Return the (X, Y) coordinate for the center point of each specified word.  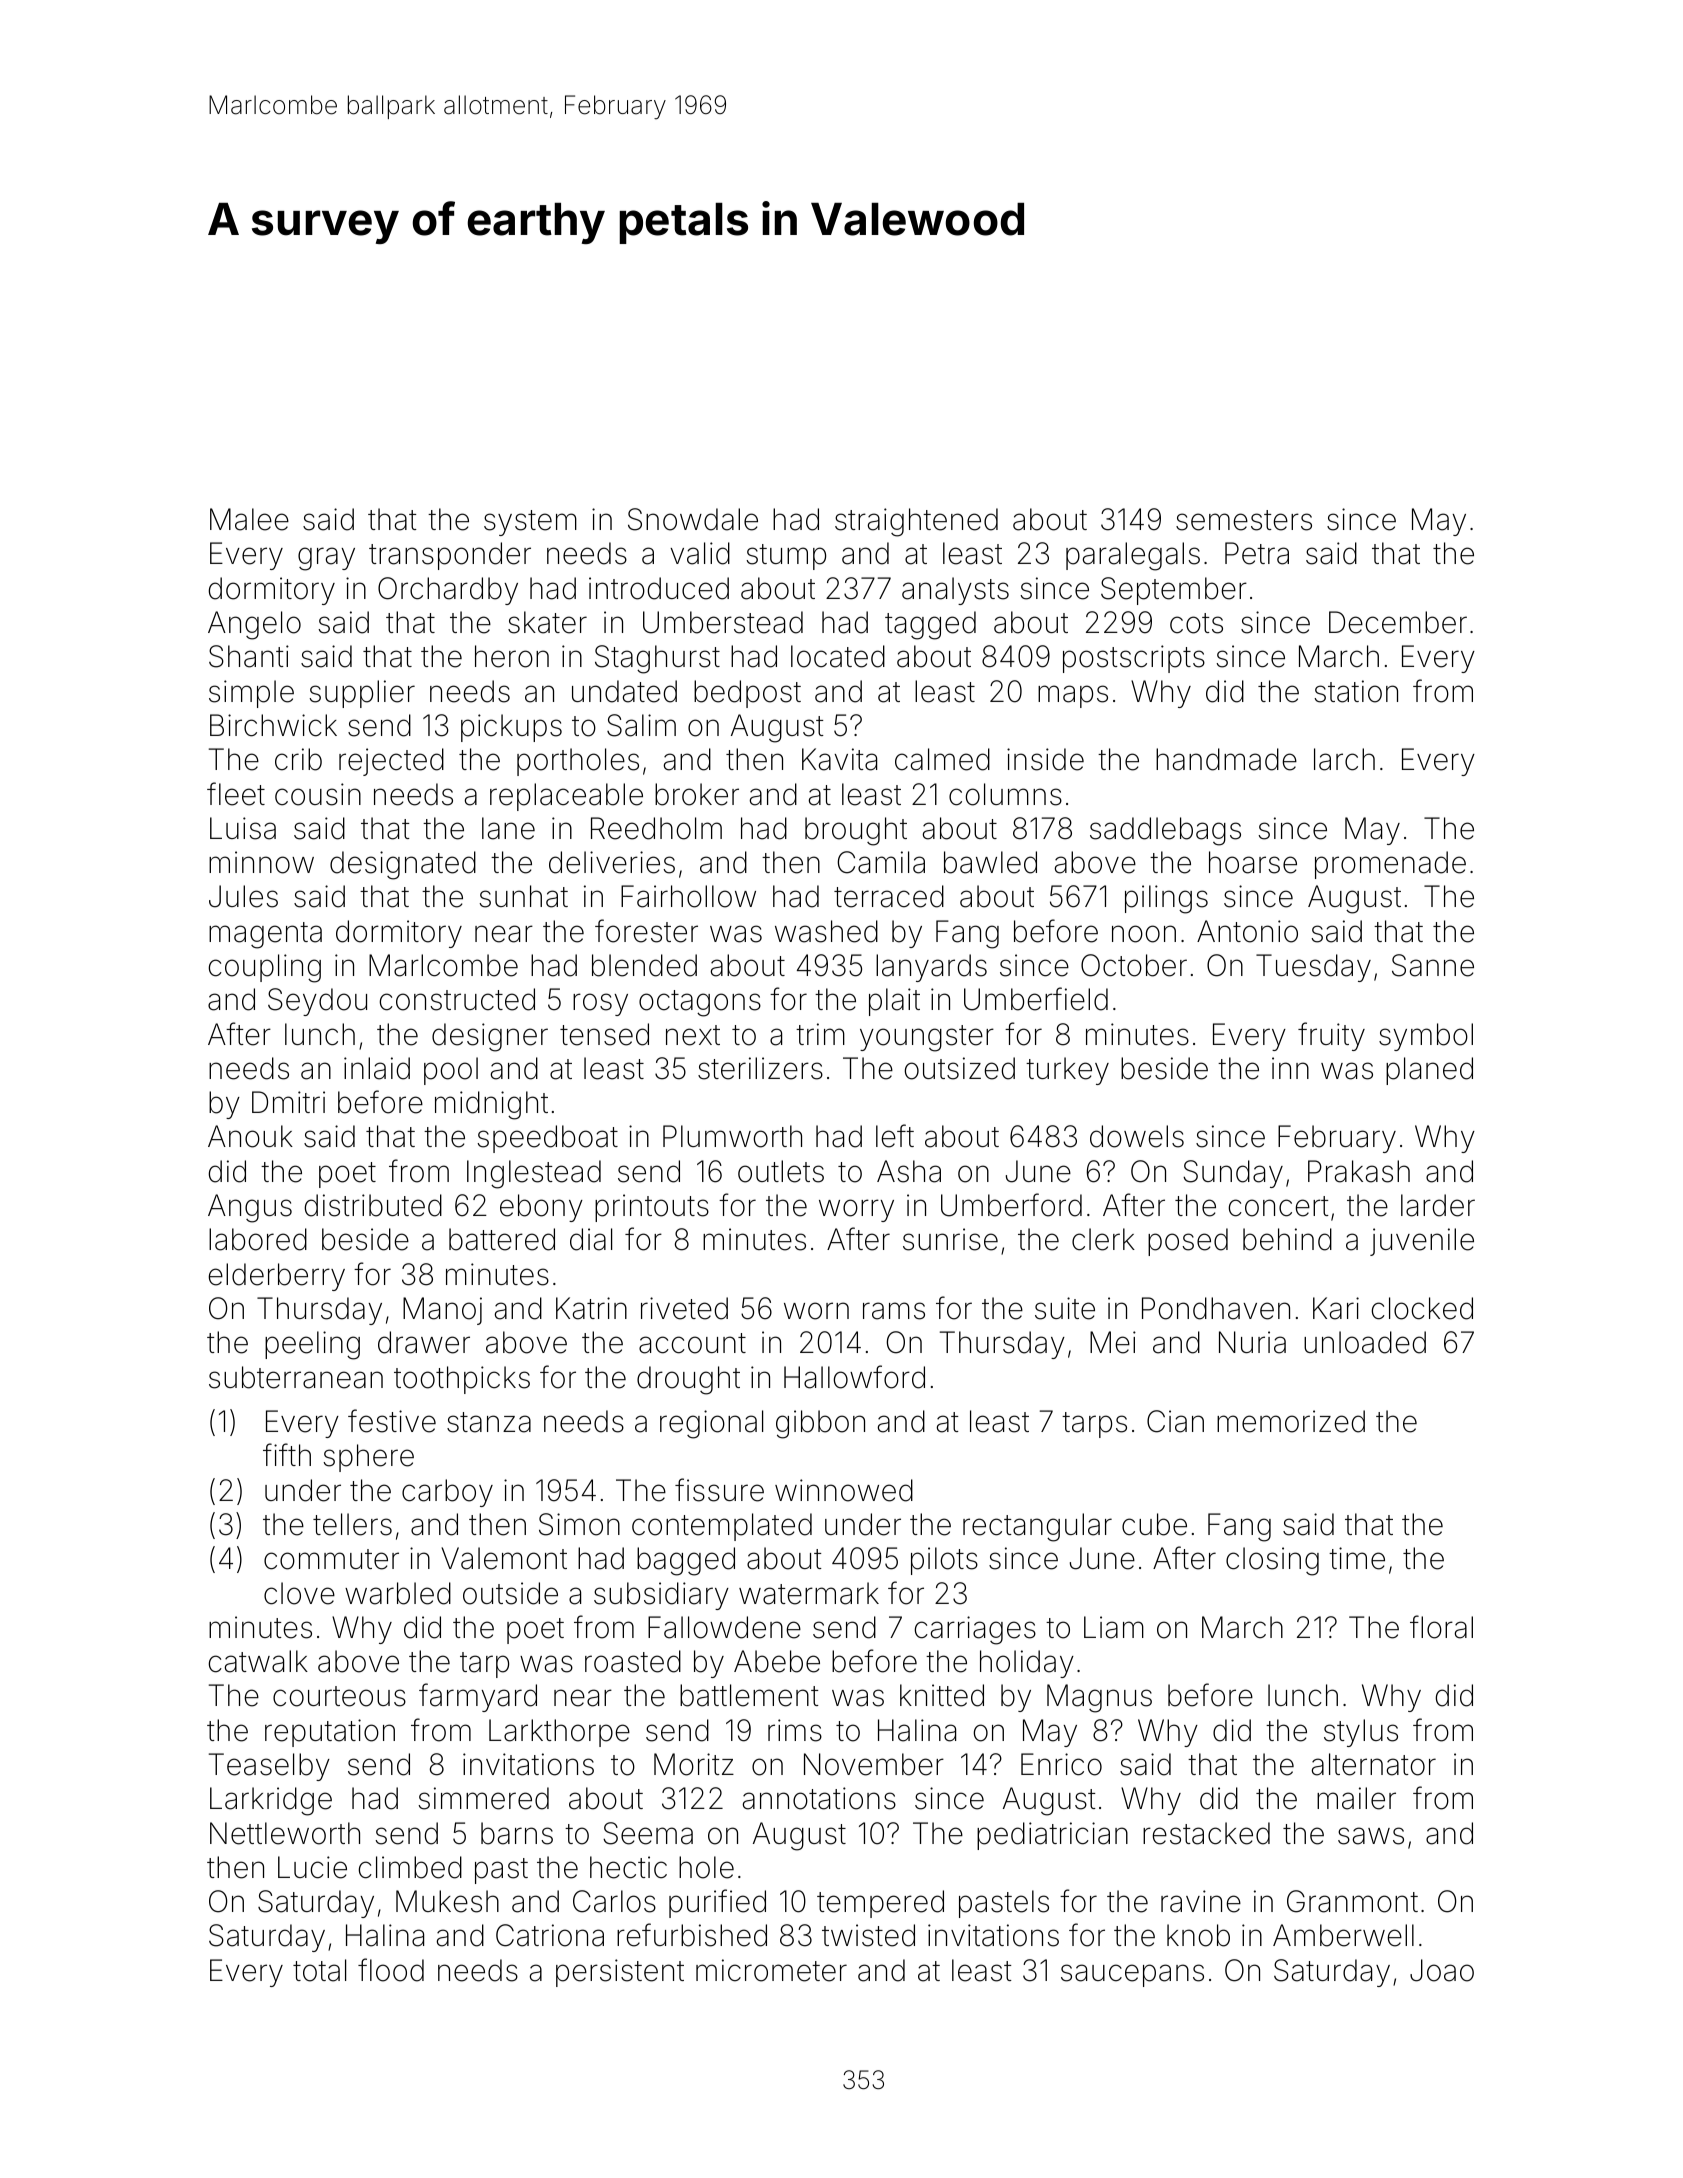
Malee (249, 519)
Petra (1257, 553)
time (1357, 1558)
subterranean (296, 1377)
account (692, 1343)
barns (517, 1833)
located (838, 656)
